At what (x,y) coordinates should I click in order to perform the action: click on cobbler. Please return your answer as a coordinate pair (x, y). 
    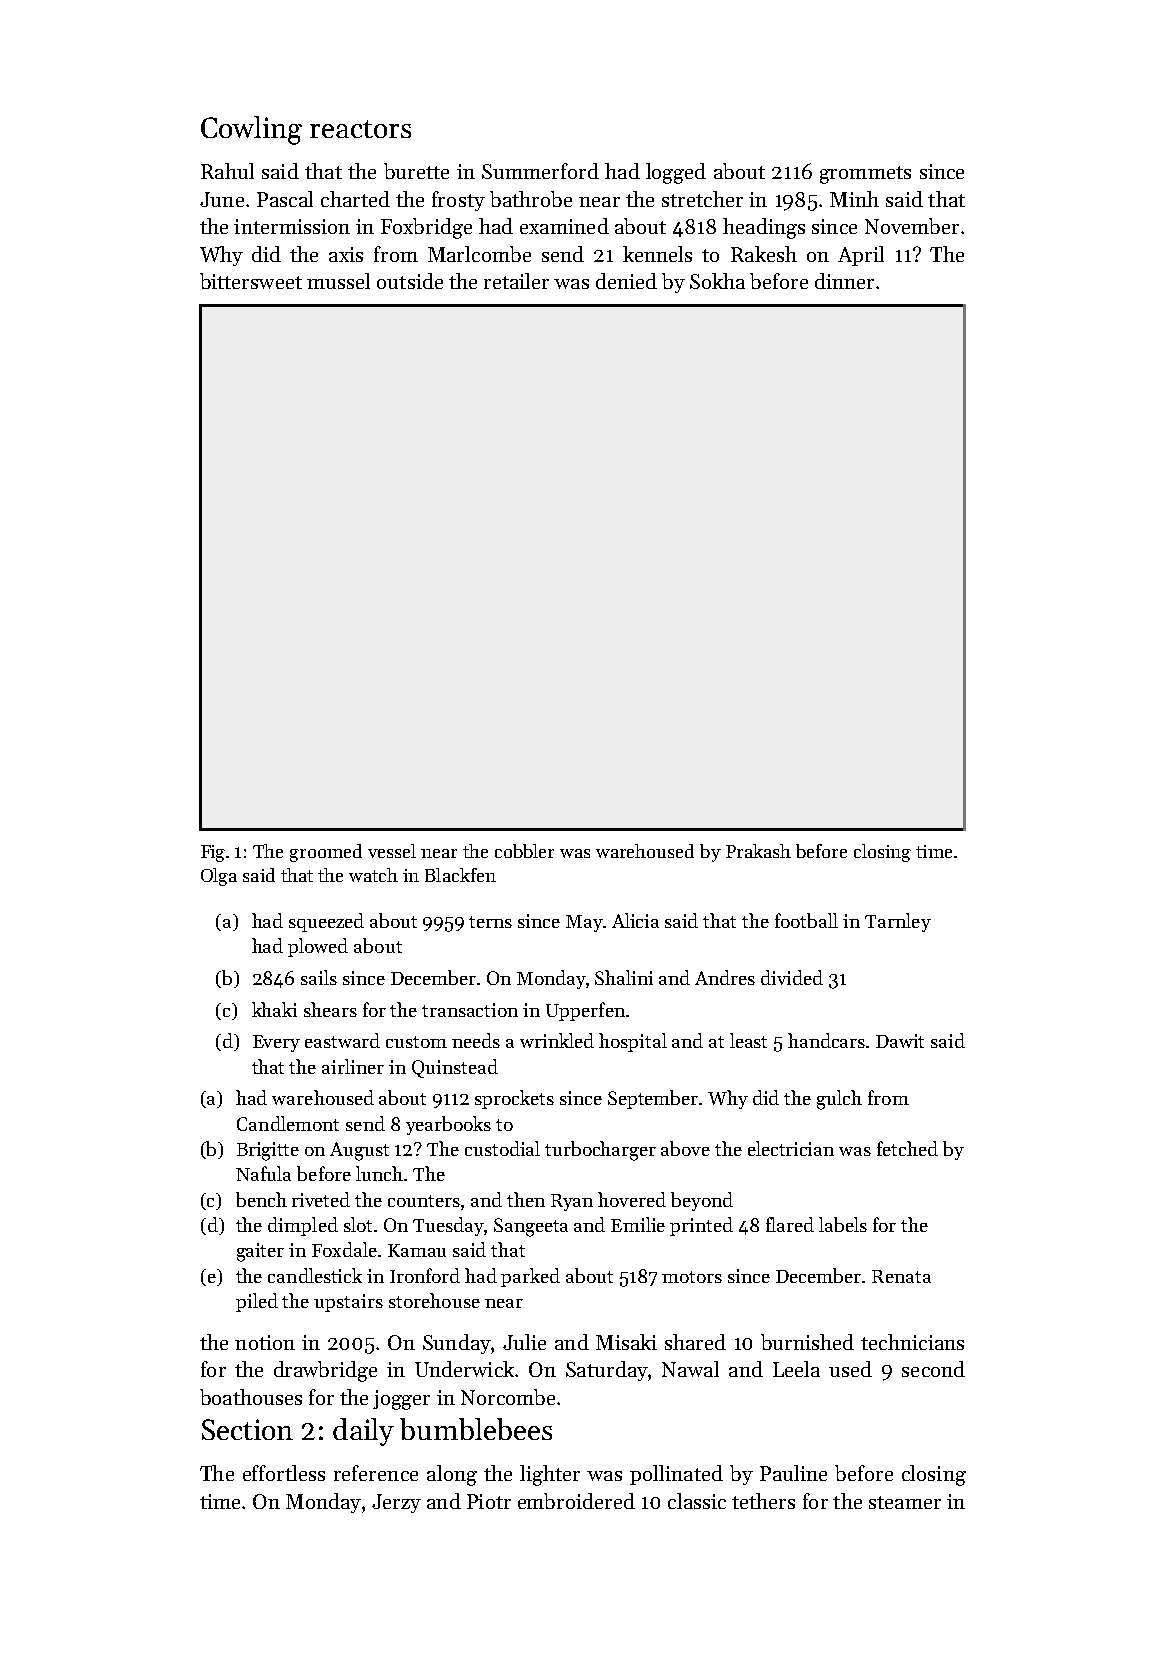
    Looking at the image, I should click on (524, 851).
